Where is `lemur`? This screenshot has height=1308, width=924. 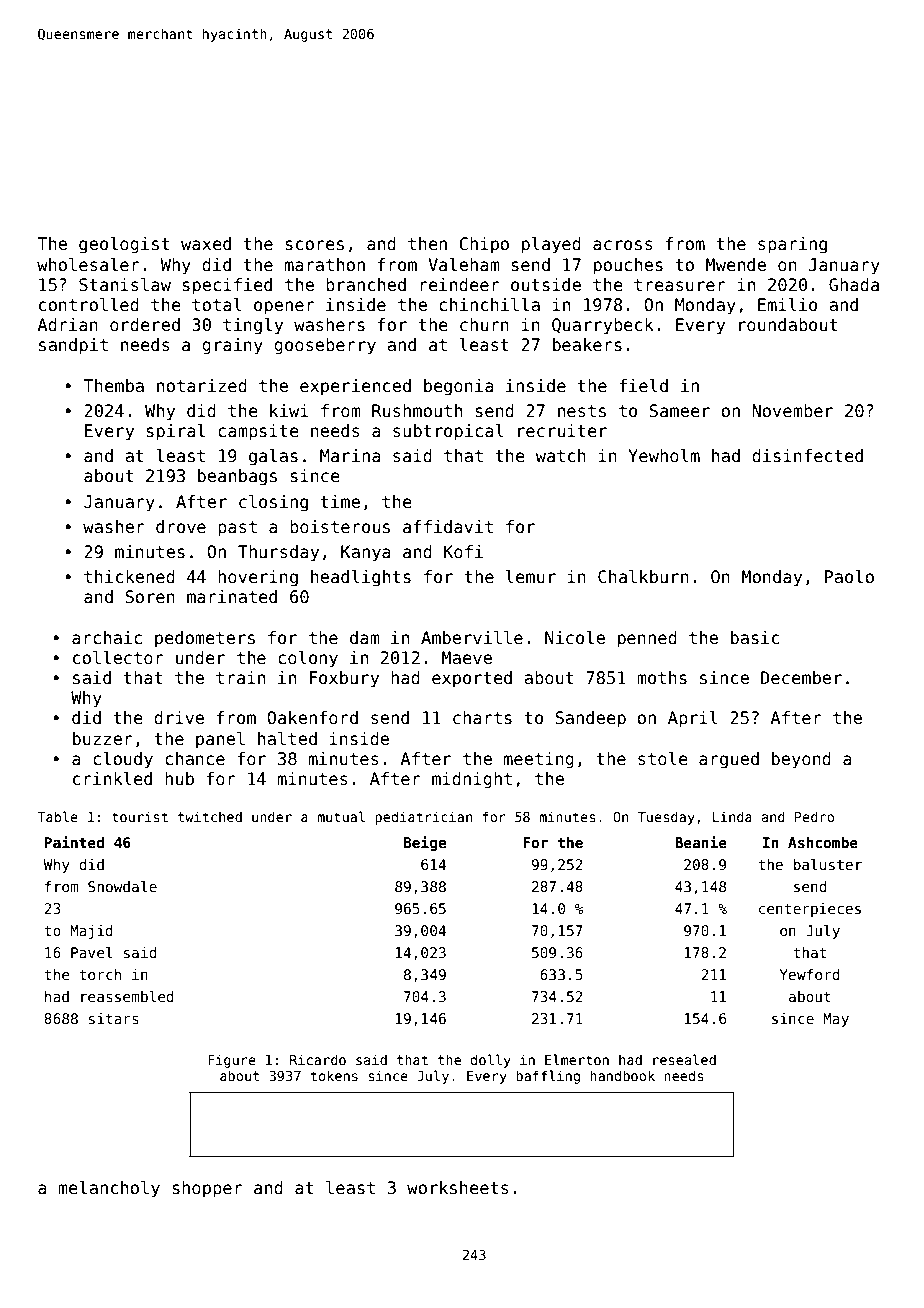
lemur is located at coordinates (531, 577).
